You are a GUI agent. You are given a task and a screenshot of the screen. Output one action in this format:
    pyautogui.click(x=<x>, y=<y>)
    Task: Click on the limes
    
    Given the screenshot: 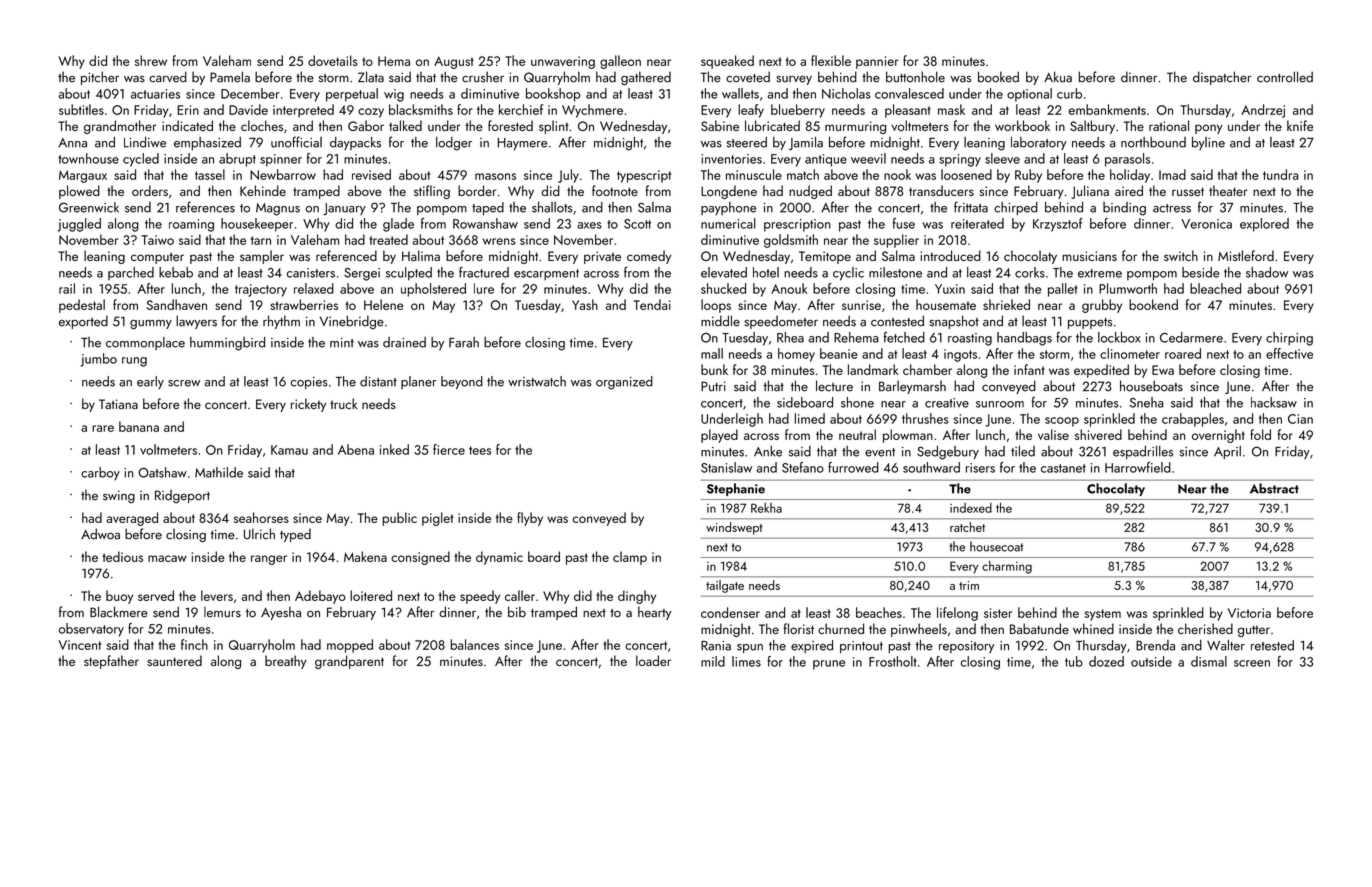 What is the action you would take?
    pyautogui.click(x=746, y=661)
